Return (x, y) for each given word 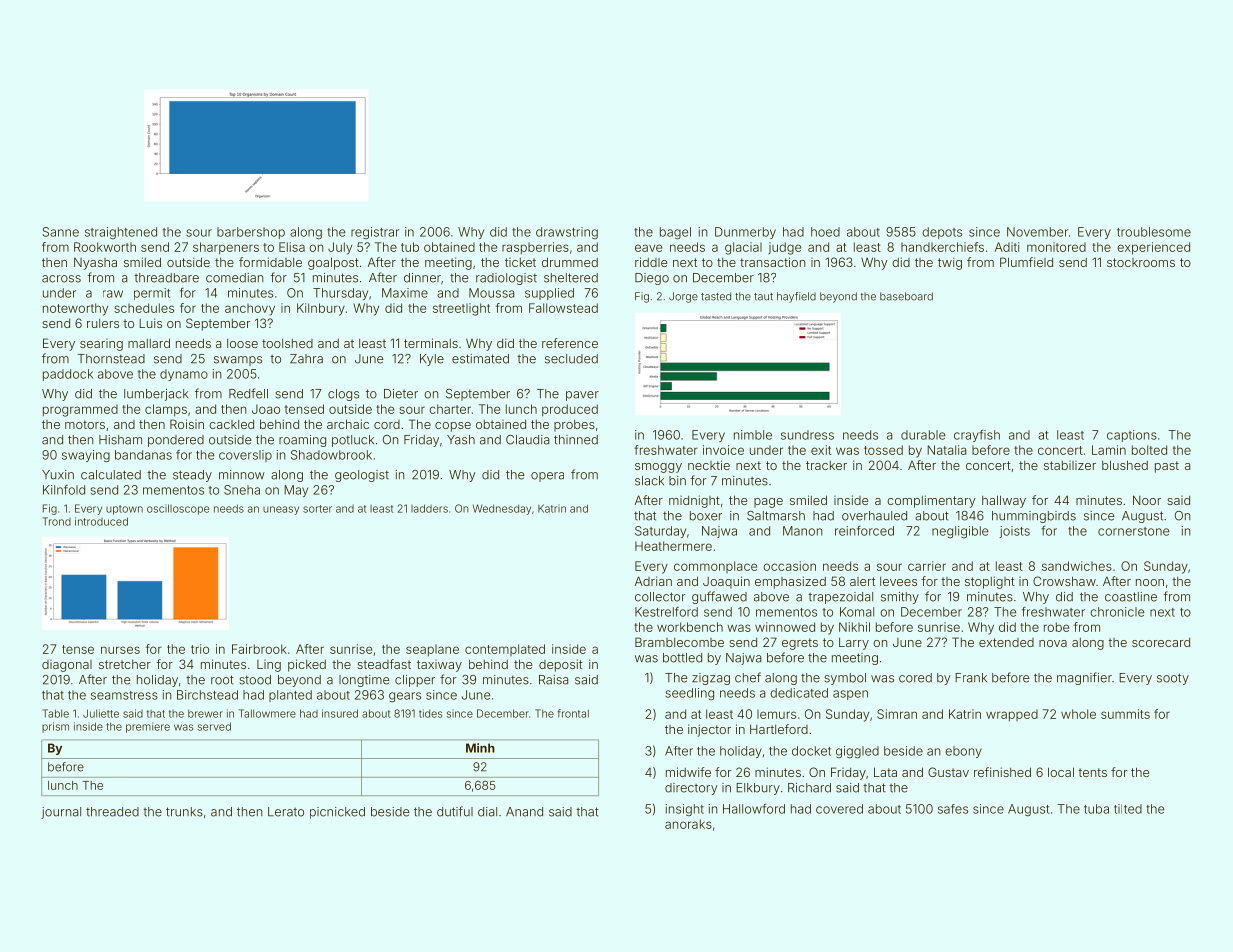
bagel (675, 233)
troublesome (1154, 232)
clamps (166, 410)
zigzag (711, 679)
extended (1006, 642)
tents (1092, 772)
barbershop (251, 233)
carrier (927, 566)
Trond (56, 521)
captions (1132, 436)
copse (453, 427)
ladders (429, 508)
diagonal (67, 666)
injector (709, 730)
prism (55, 727)
